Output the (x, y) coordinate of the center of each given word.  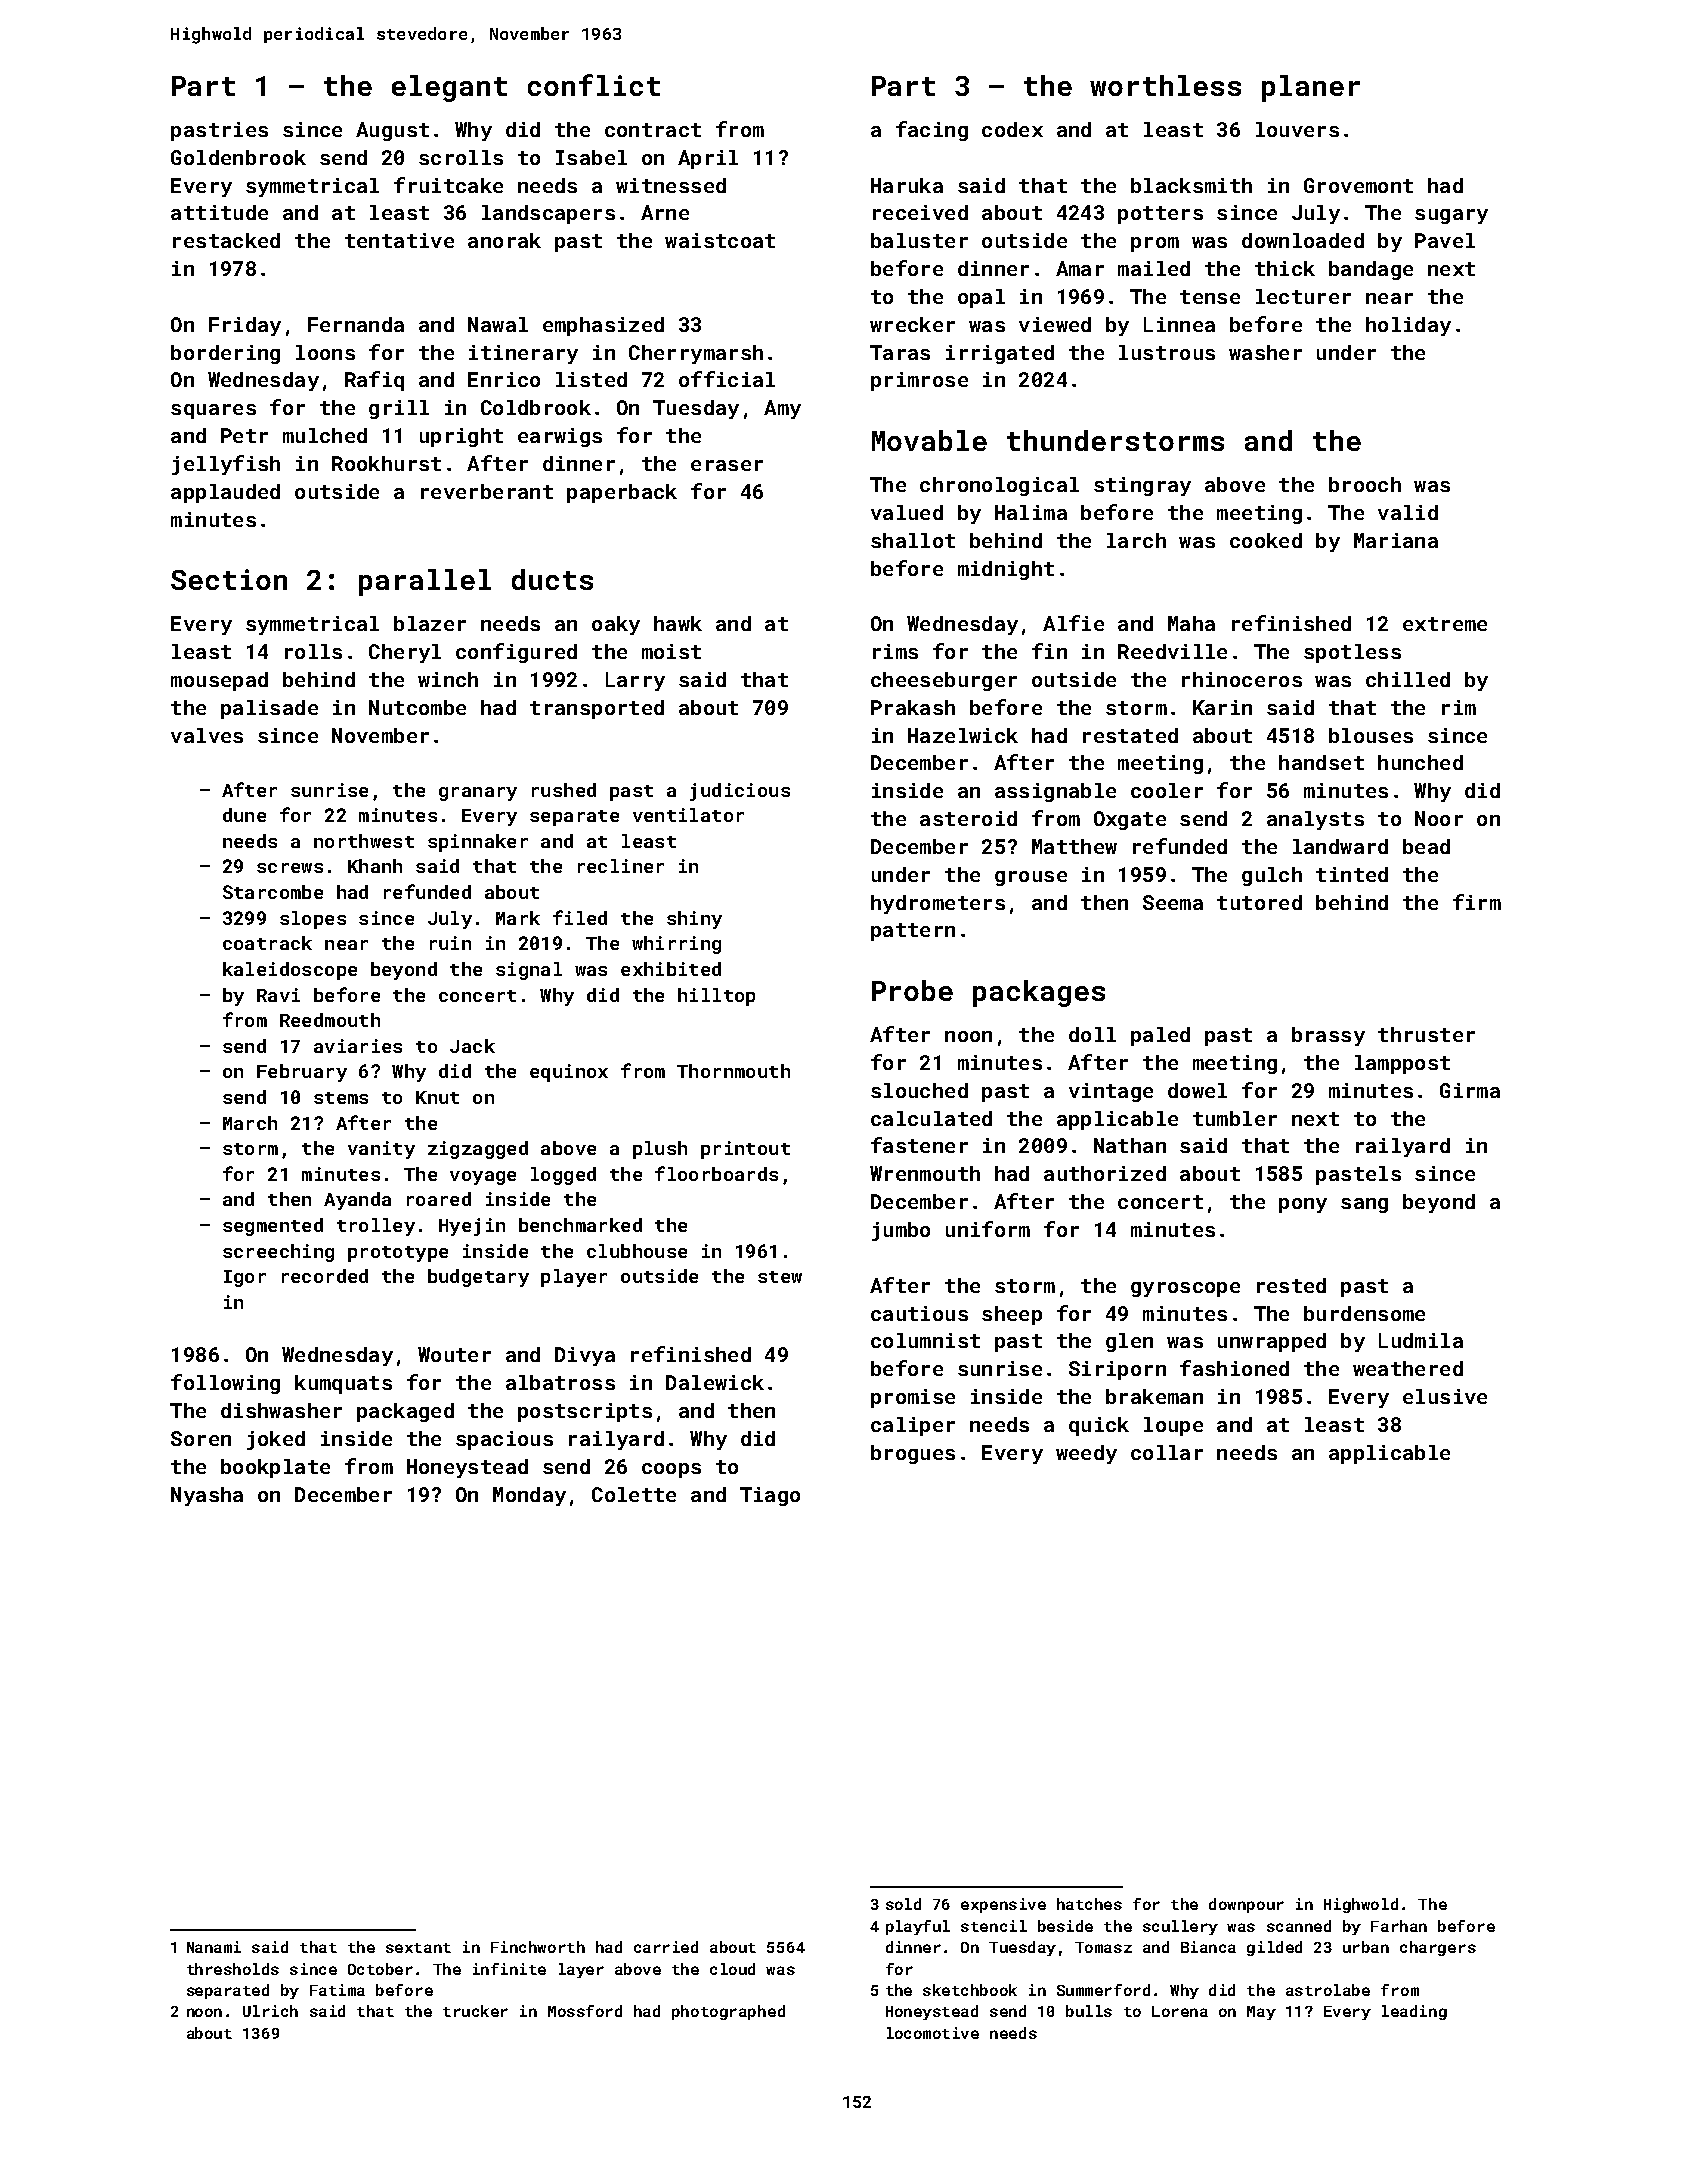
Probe (912, 990)
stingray (1142, 486)
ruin (450, 943)
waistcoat (720, 240)
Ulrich (270, 2011)
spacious (504, 1440)
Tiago (770, 1496)
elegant (449, 88)
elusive (1445, 1396)
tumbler (1235, 1118)
